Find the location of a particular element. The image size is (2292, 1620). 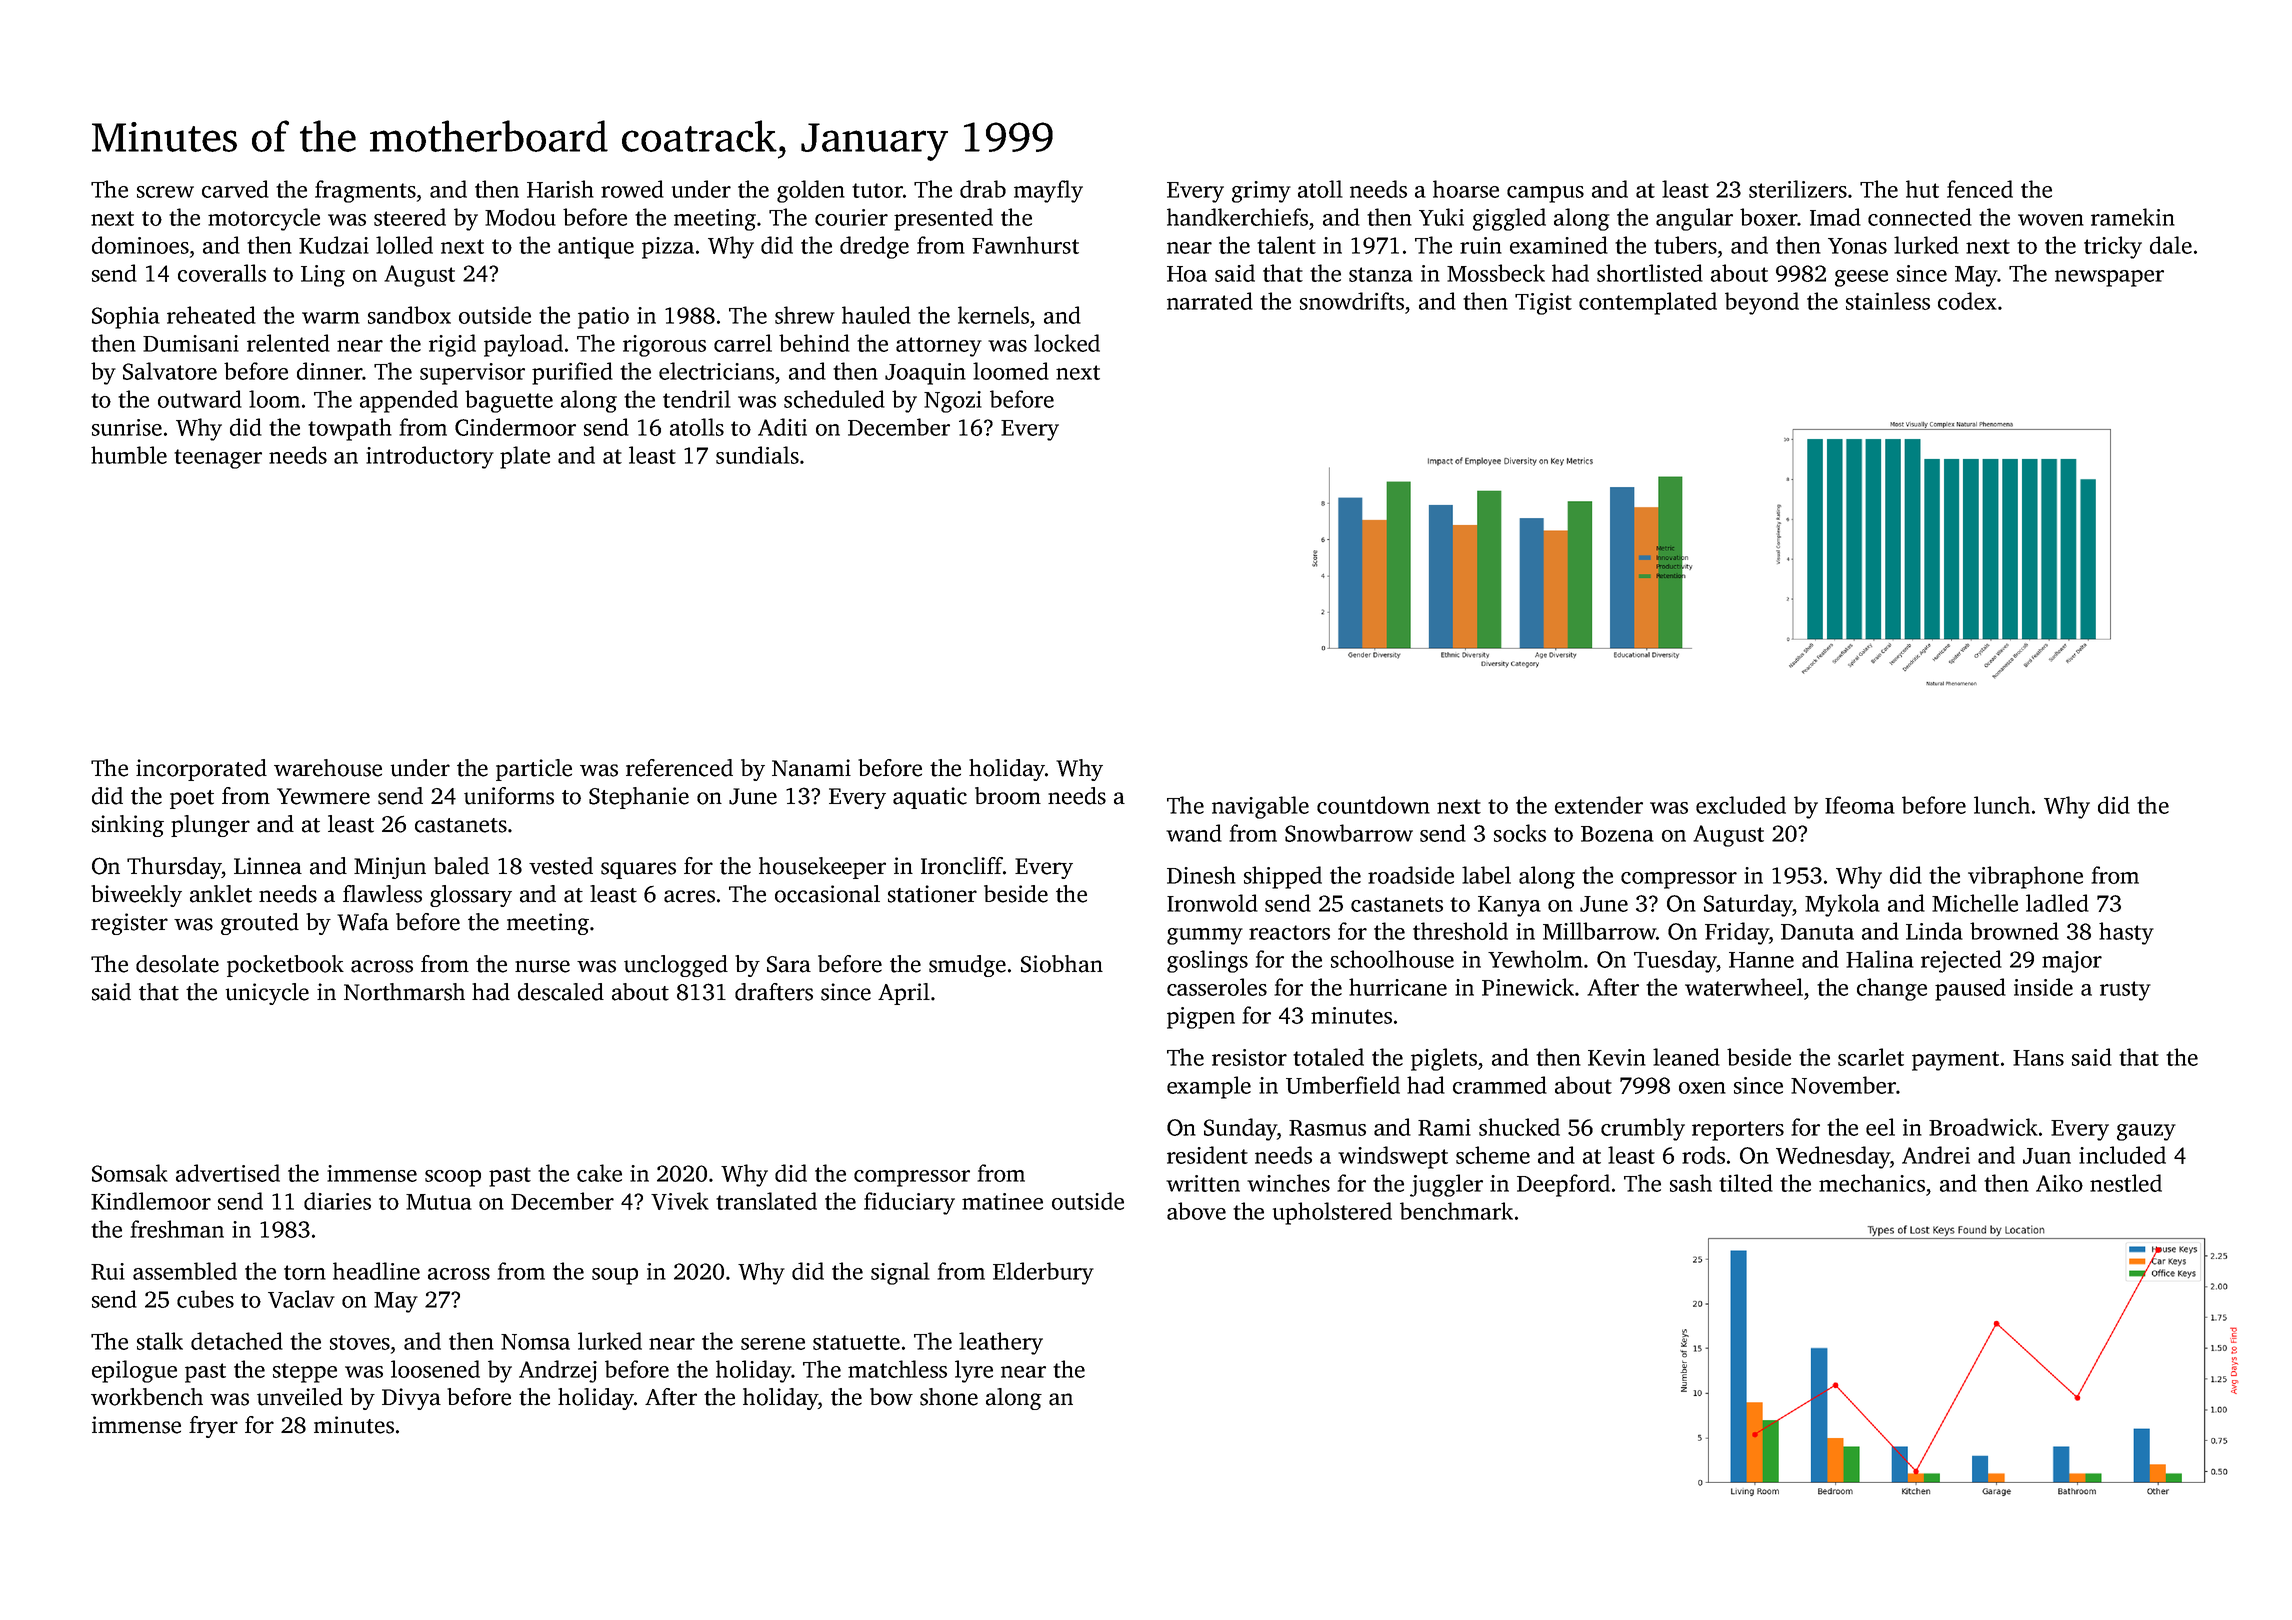

rusty is located at coordinates (2125, 991).
